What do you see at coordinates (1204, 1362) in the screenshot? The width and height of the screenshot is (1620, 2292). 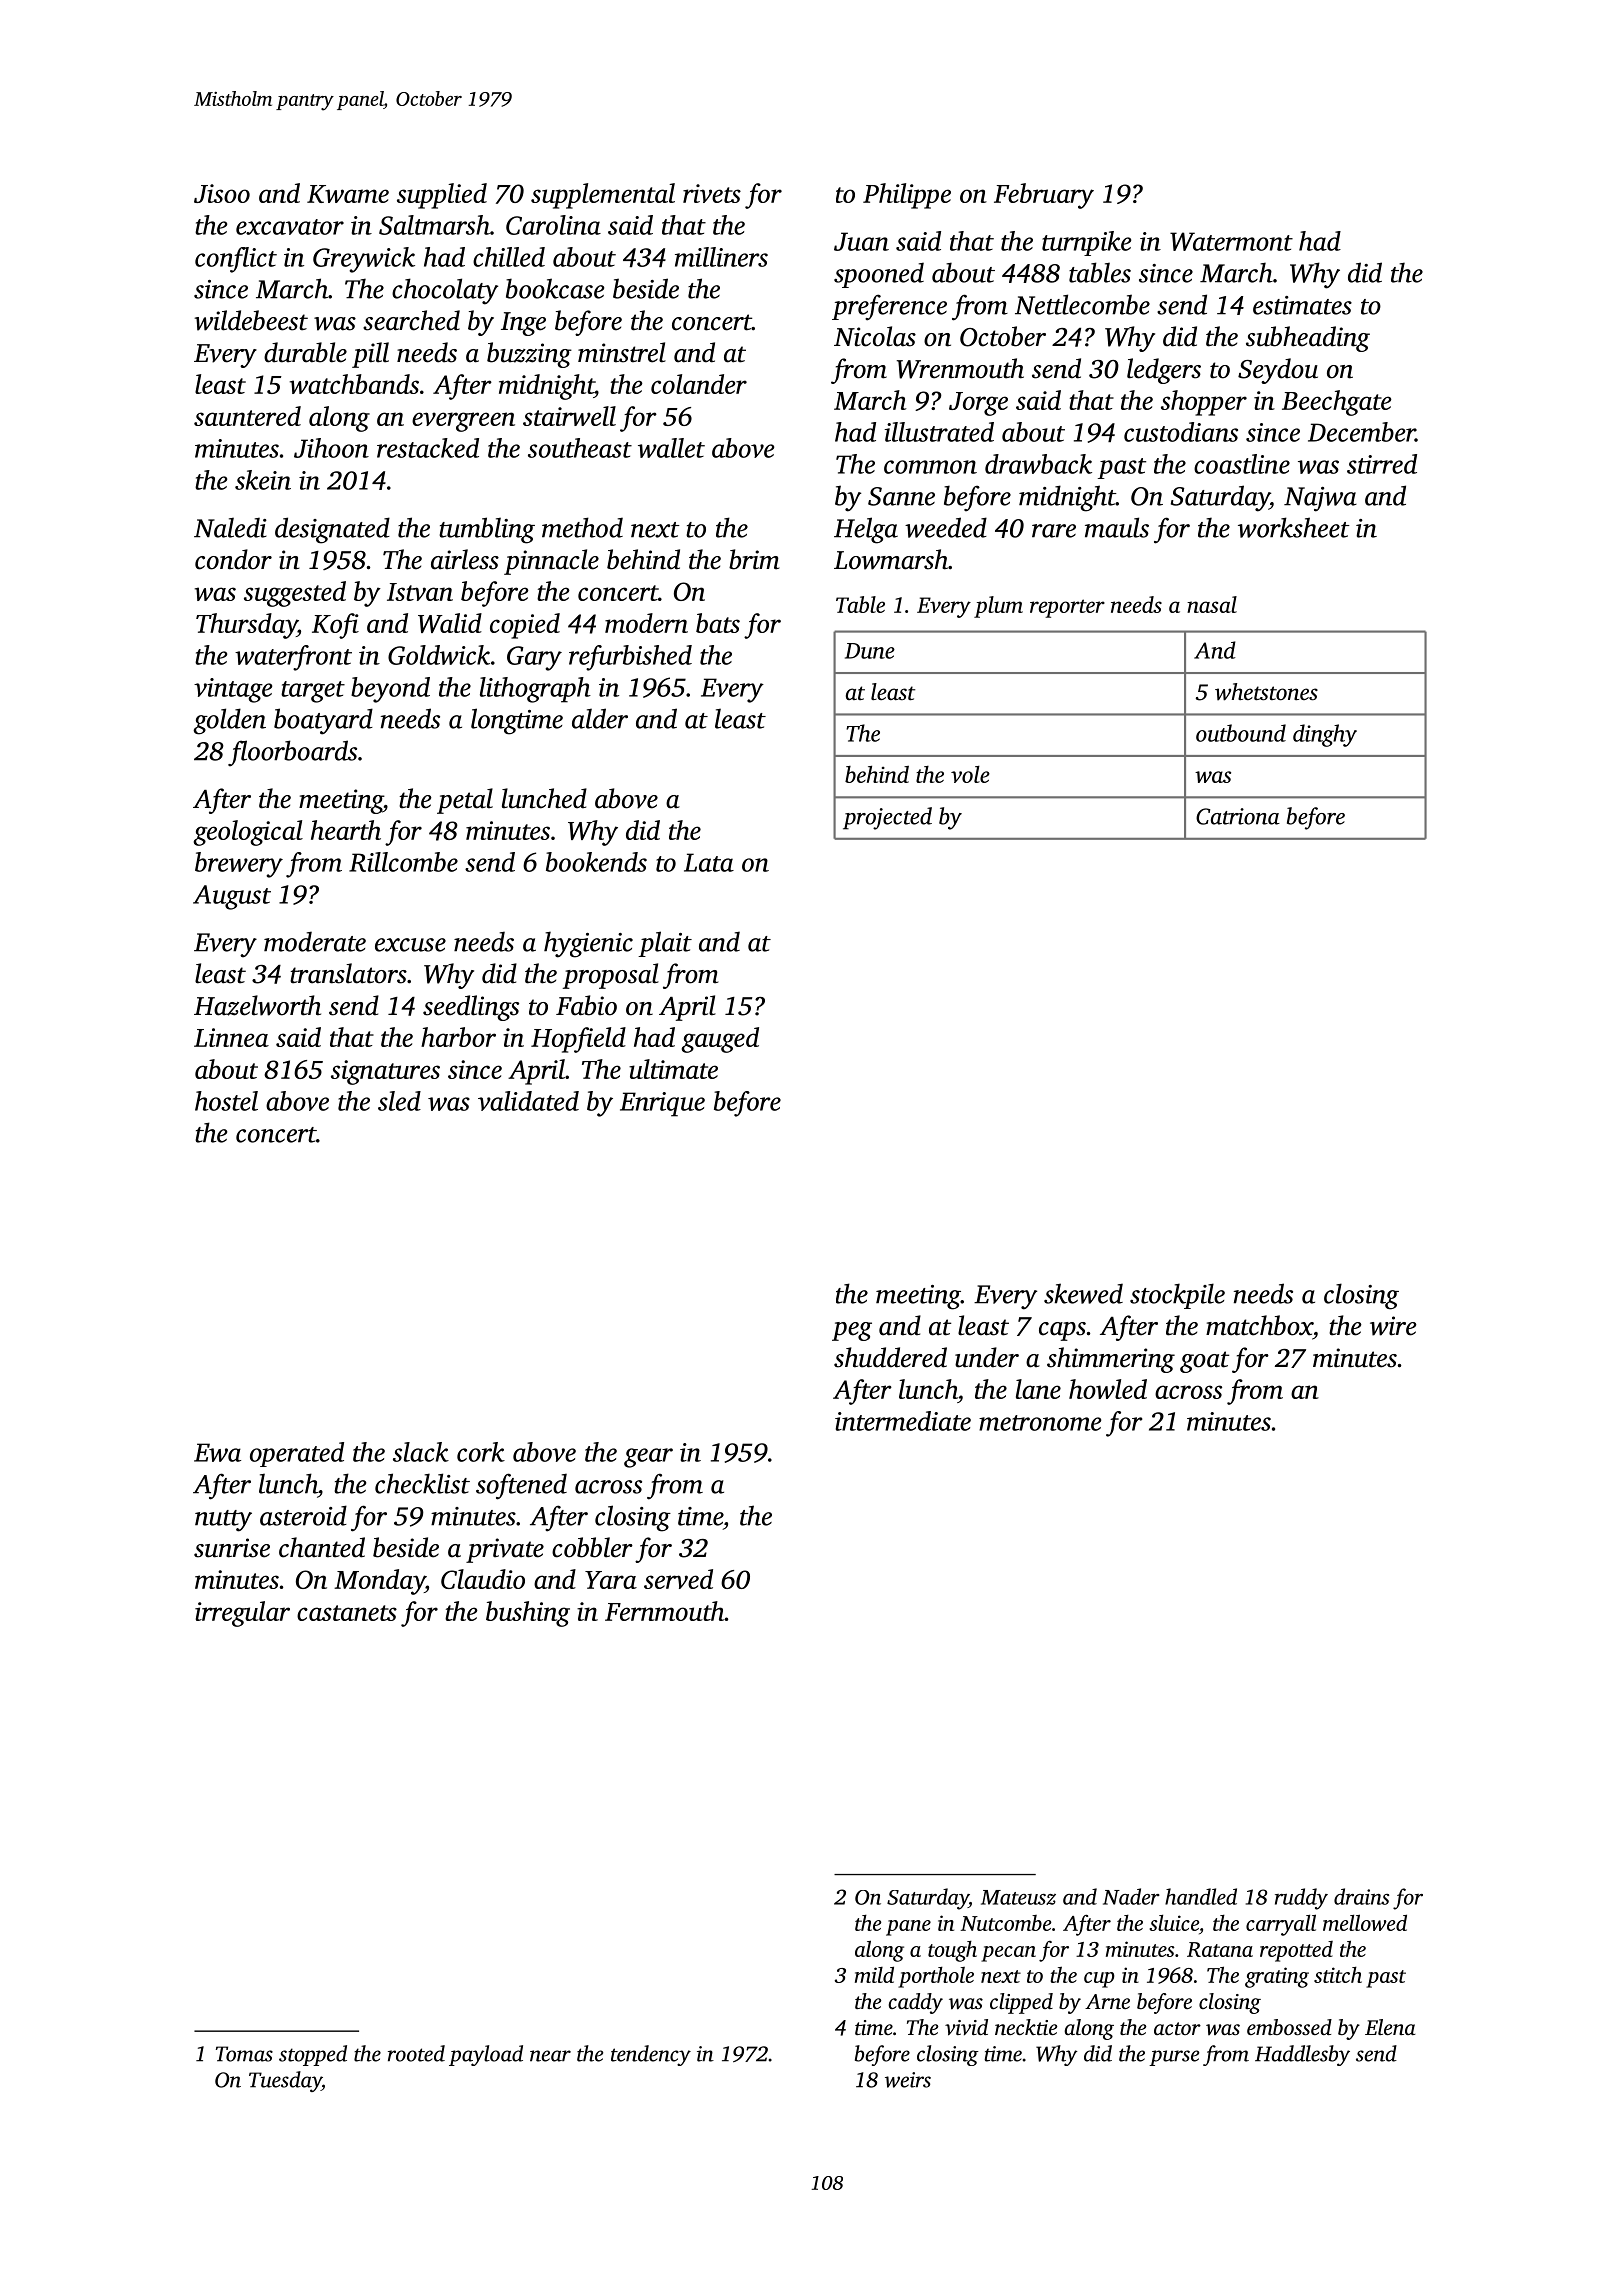 I see `goat` at bounding box center [1204, 1362].
